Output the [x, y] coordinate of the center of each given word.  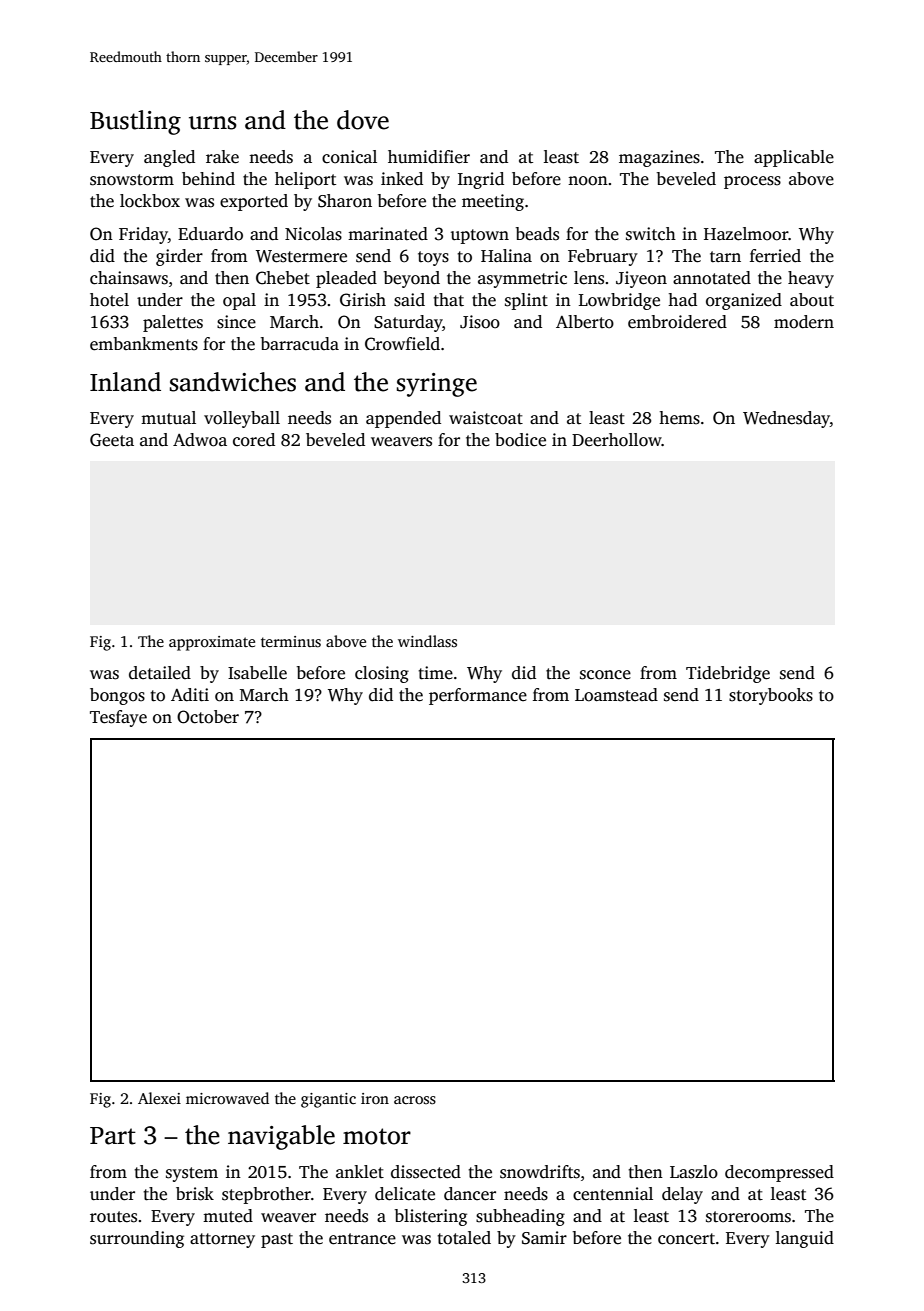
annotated [712, 278]
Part [113, 1136]
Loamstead [616, 695]
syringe [437, 385]
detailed [160, 673]
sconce [605, 675]
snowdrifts [540, 1172]
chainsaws [129, 278]
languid [805, 1239]
